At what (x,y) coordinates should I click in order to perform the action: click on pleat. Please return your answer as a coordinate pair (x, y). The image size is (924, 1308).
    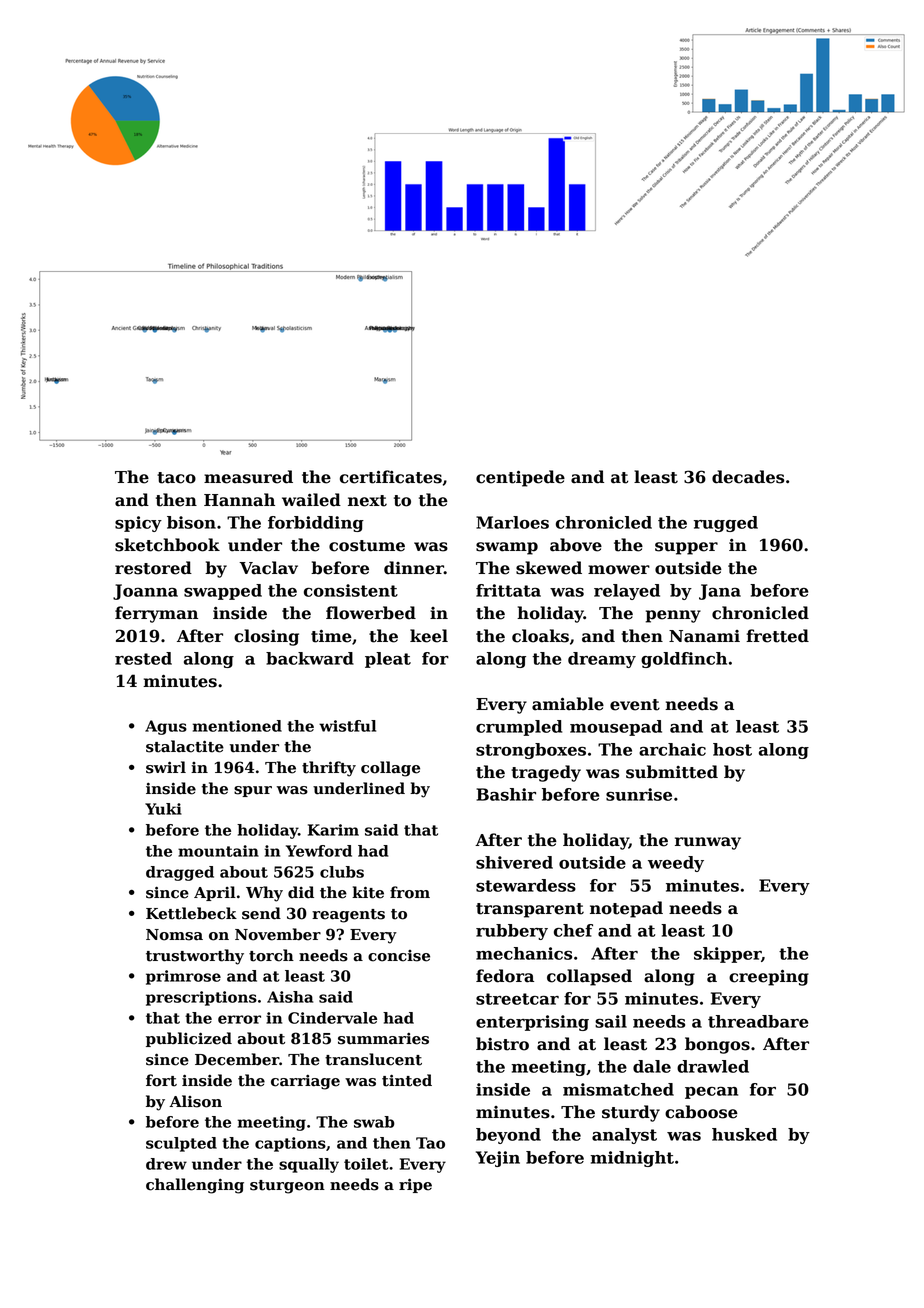
    Looking at the image, I should click on (388, 660).
